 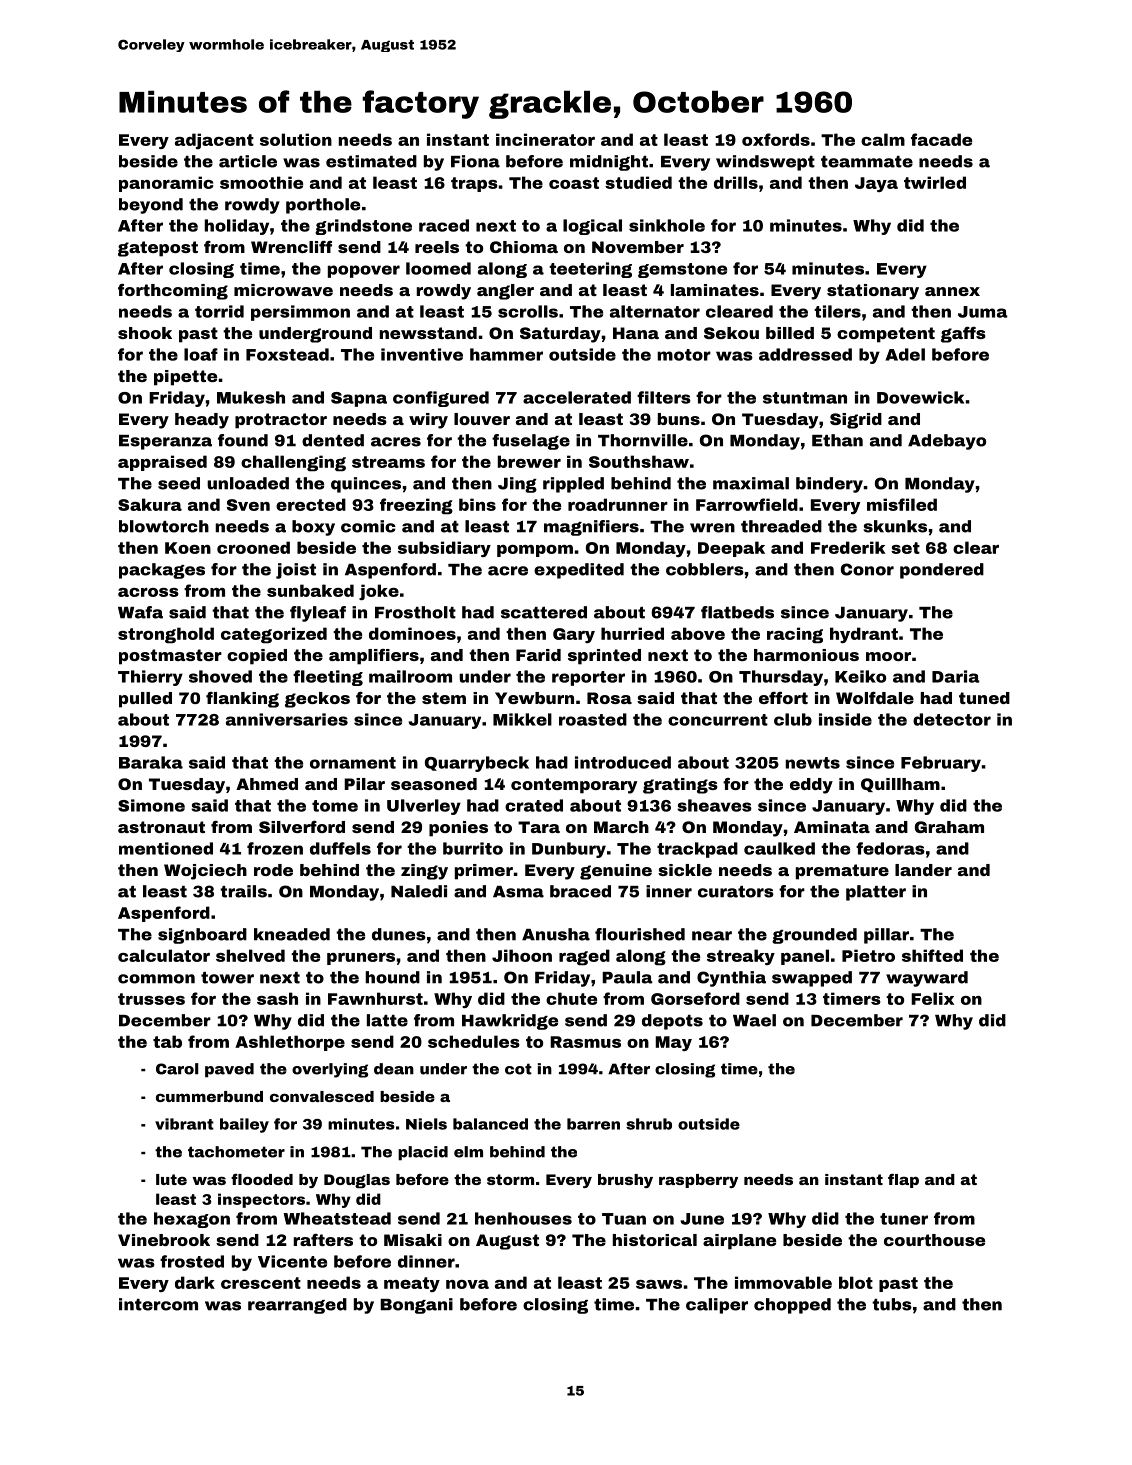 I want to click on teetering, so click(x=590, y=270).
